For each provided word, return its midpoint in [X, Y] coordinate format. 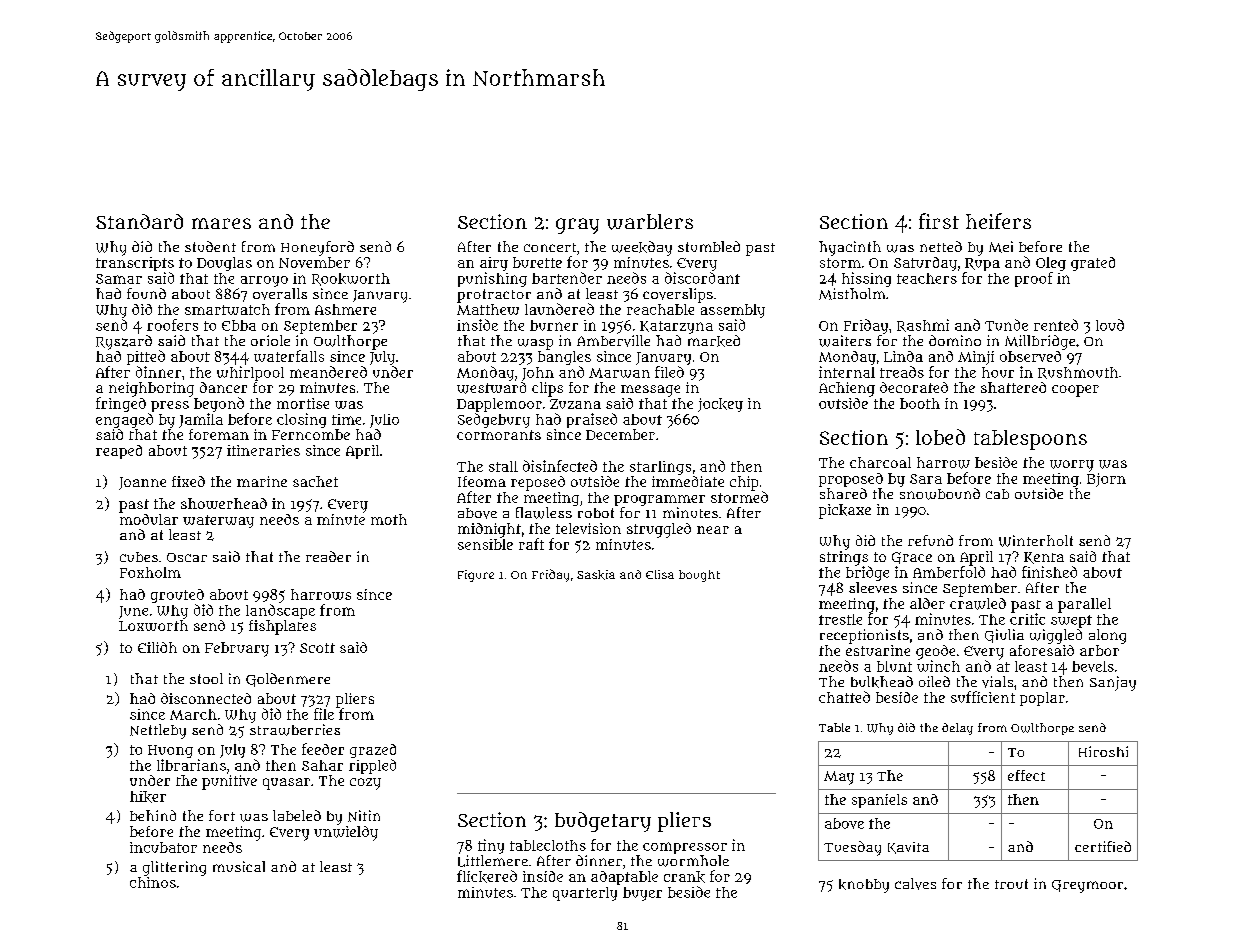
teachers [927, 278]
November [314, 262]
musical [239, 866]
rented [1056, 325]
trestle [840, 619]
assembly [733, 311]
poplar [1042, 699]
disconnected [206, 698]
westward [491, 388]
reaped [119, 452]
